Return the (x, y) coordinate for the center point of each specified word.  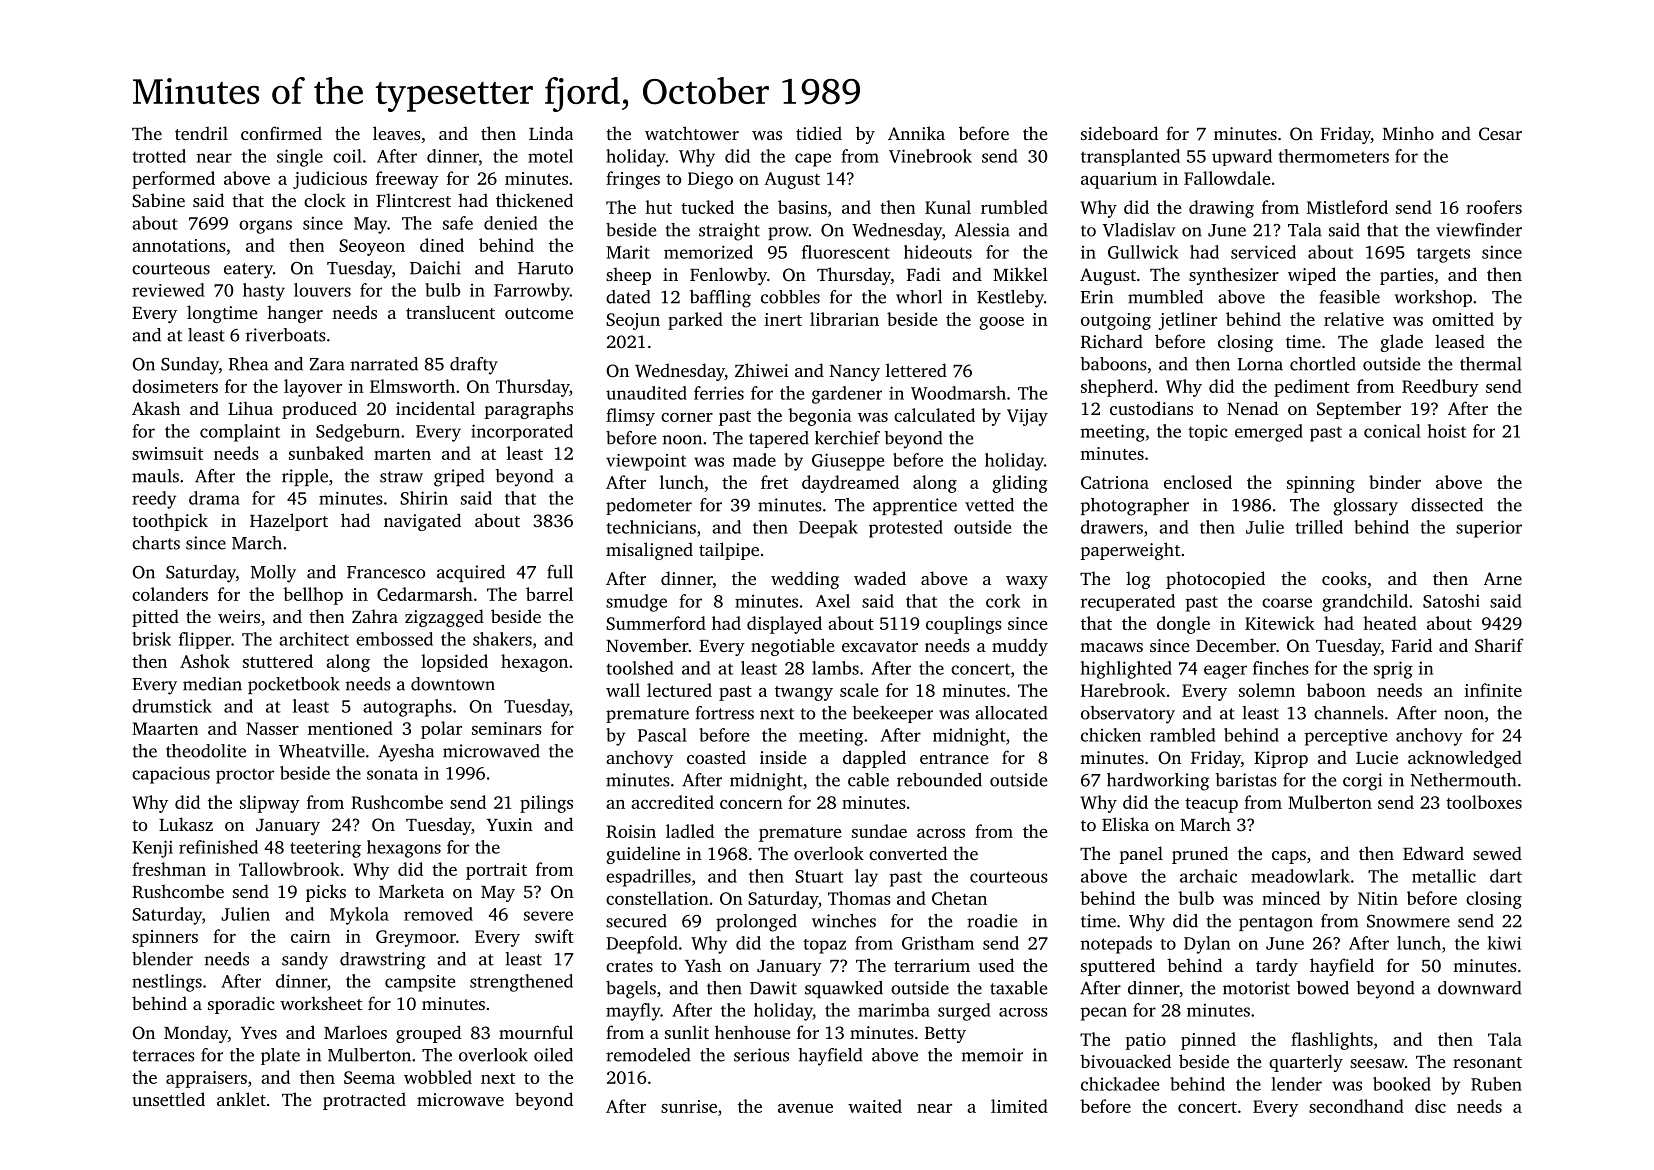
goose (1001, 323)
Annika (916, 133)
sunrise (689, 1106)
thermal (1491, 364)
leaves (397, 133)
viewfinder (1479, 230)
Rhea (248, 364)
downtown (453, 684)
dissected (1447, 505)
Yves (259, 1033)
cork (1003, 601)
